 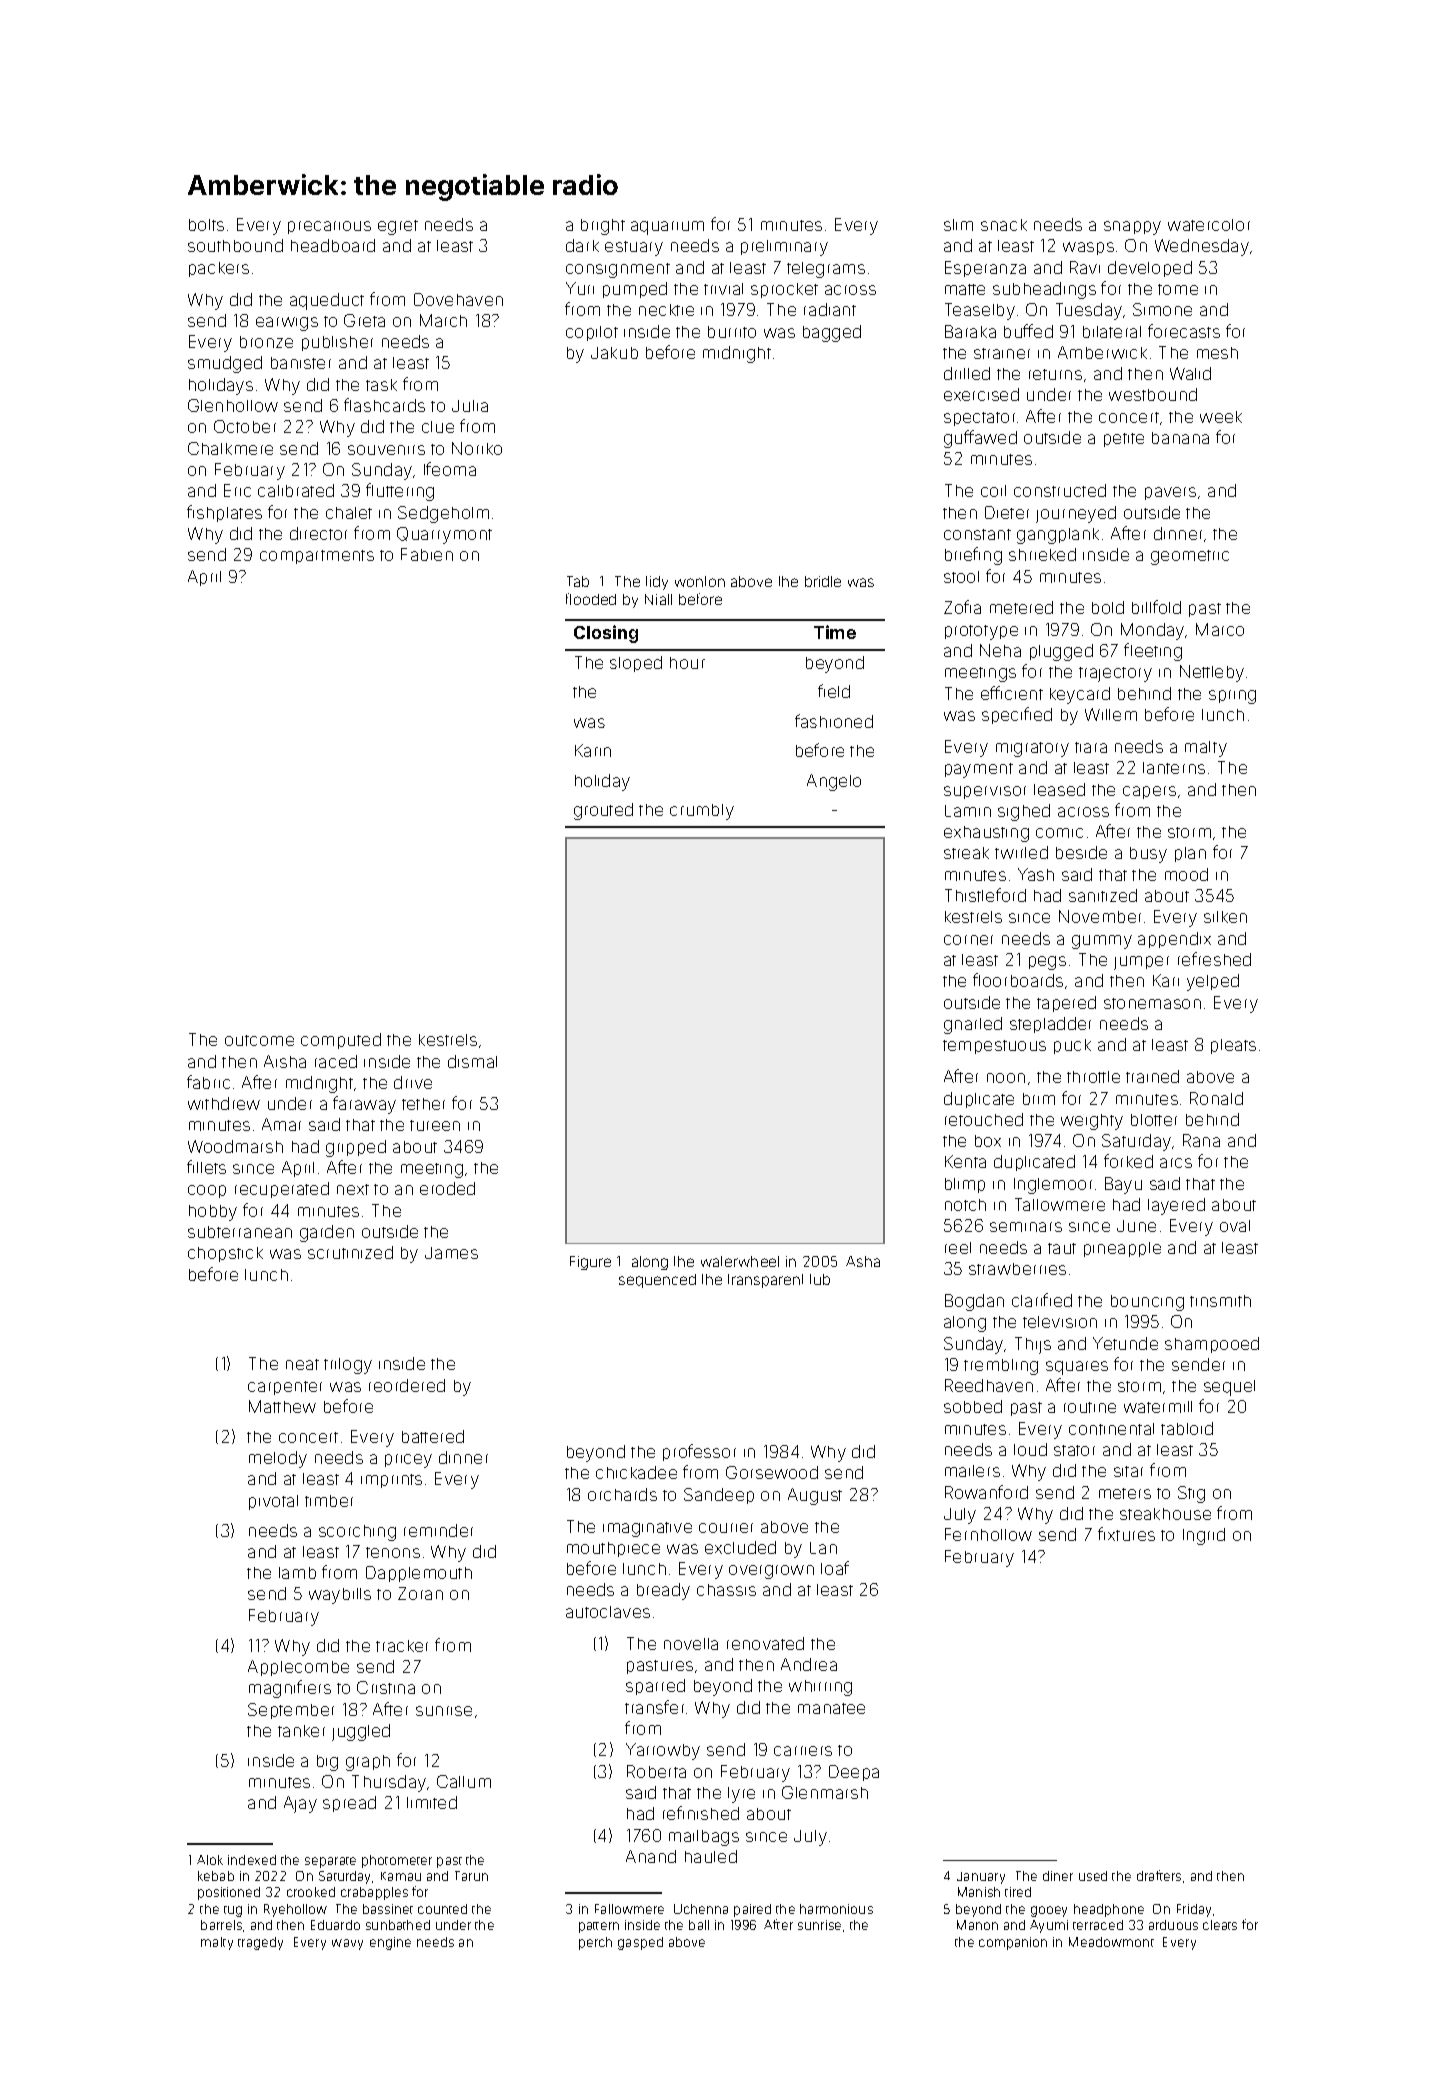 What do you see at coordinates (290, 1689) in the image?
I see `magnifiers` at bounding box center [290, 1689].
